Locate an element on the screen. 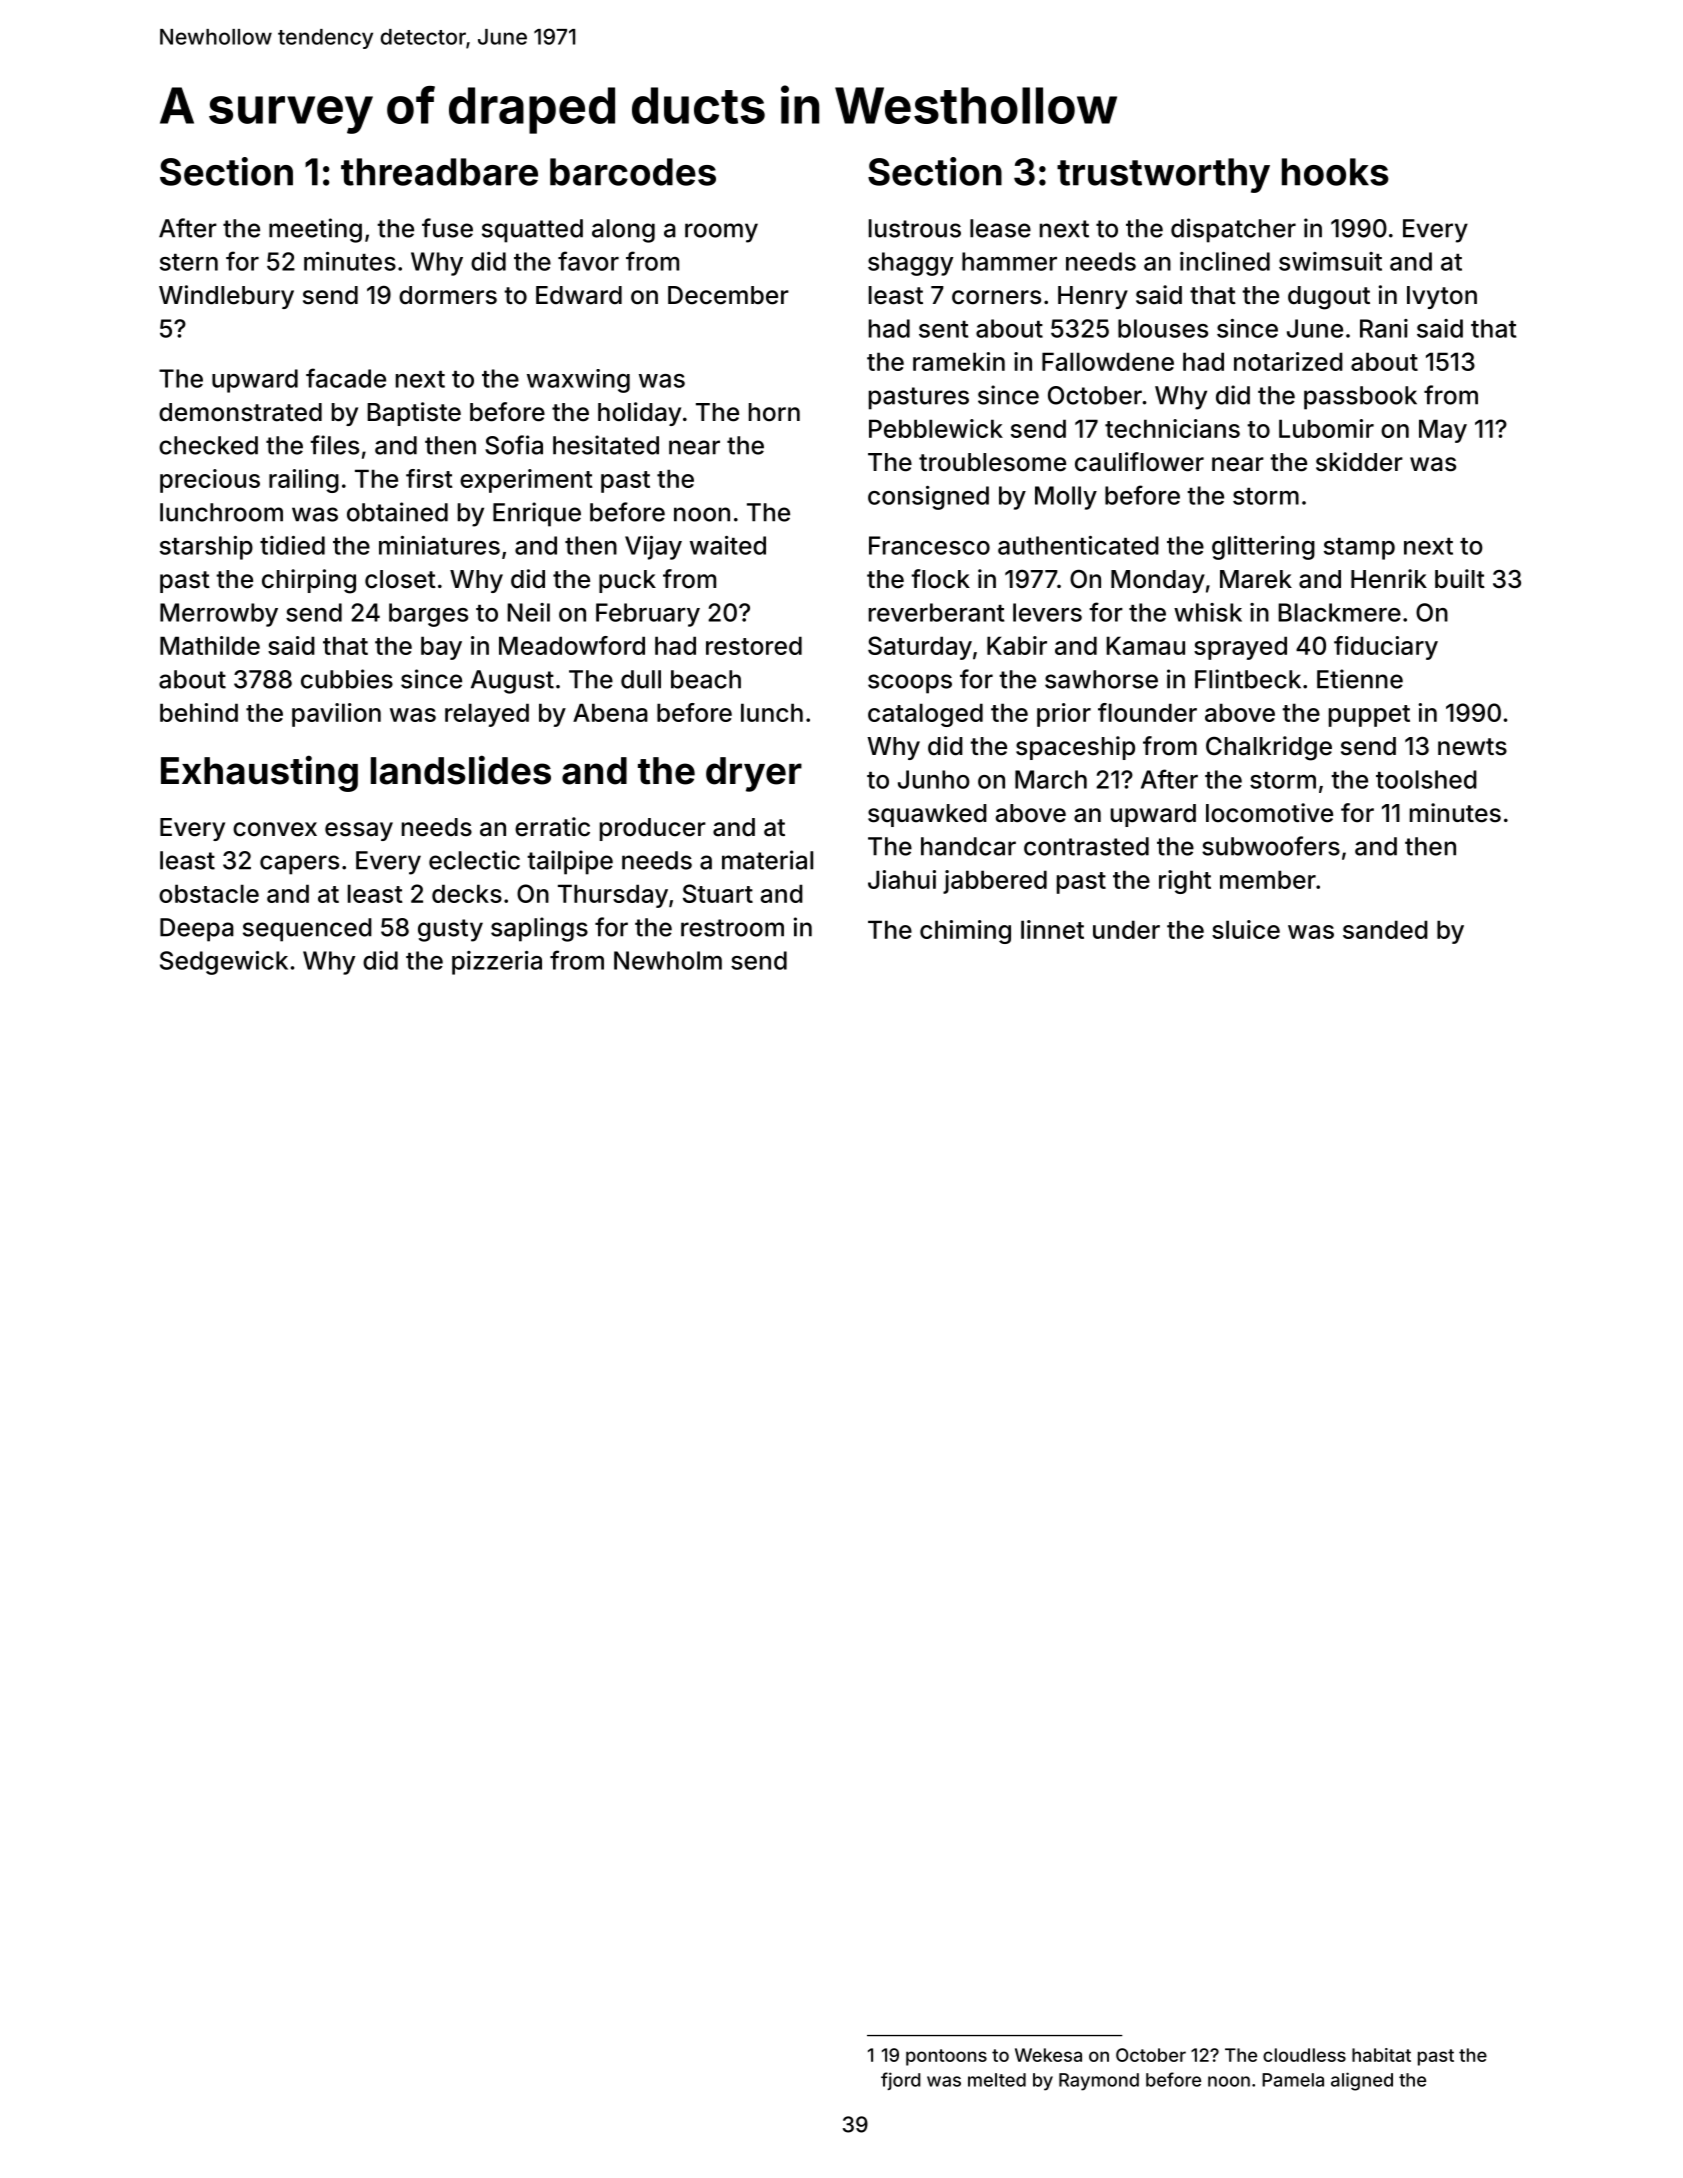 Image resolution: width=1683 pixels, height=2178 pixels. May is located at coordinates (1443, 431).
